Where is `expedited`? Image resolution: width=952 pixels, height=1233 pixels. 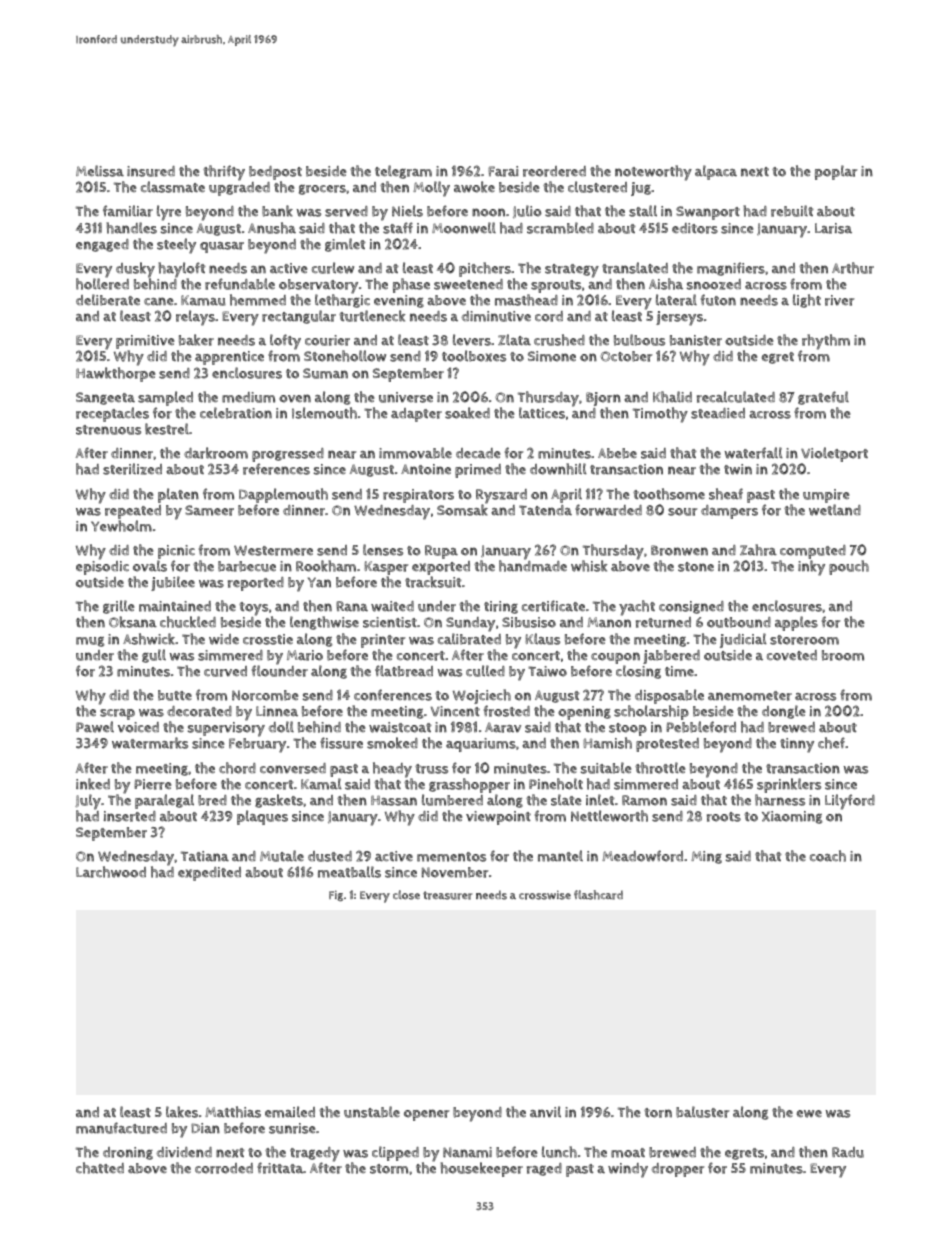
expedited is located at coordinates (209, 874).
